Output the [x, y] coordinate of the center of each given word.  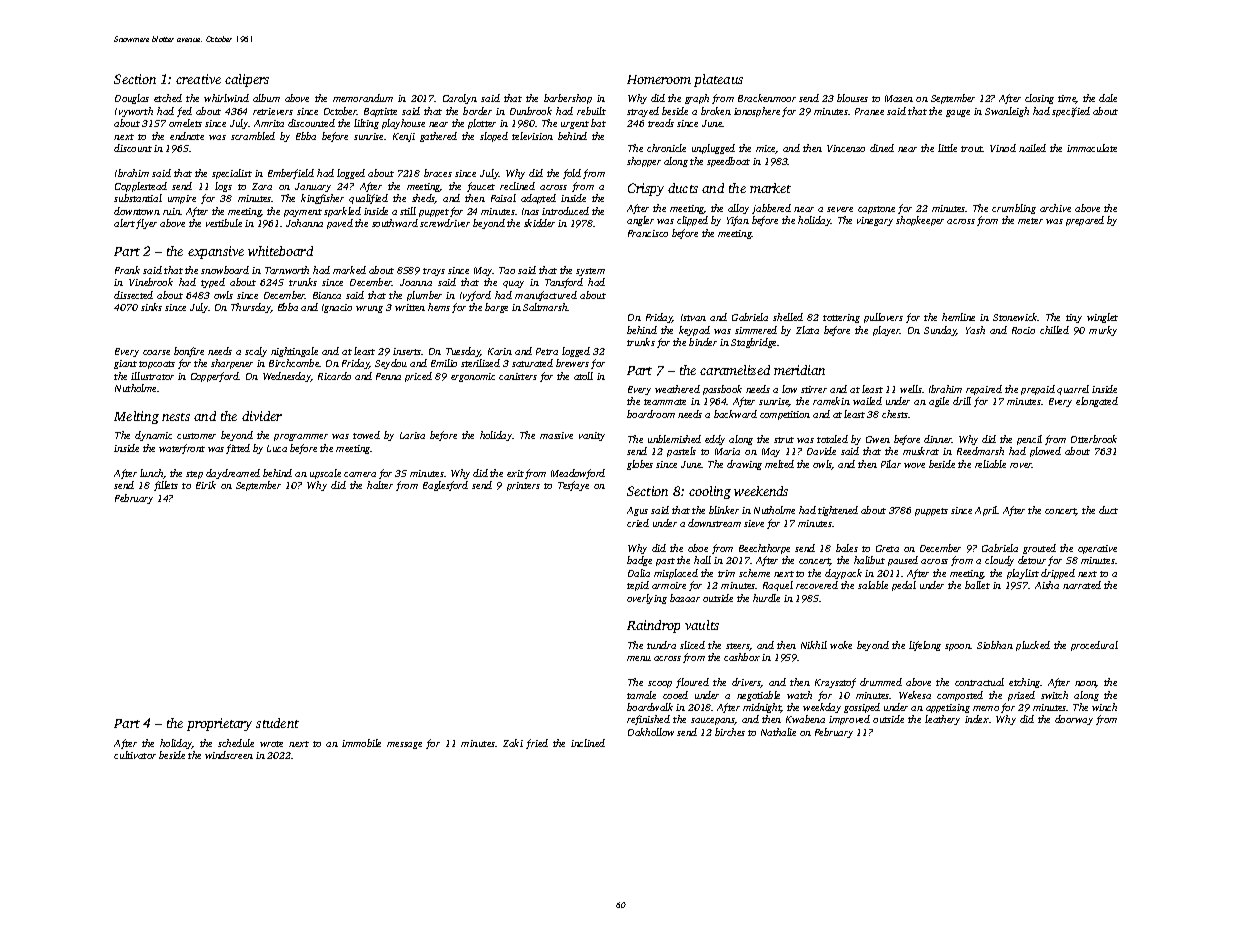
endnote [187, 136]
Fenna [388, 376]
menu [639, 658]
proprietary [219, 724]
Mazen [899, 98]
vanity [592, 436]
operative [1097, 549]
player [886, 331]
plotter [482, 124]
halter [380, 485]
